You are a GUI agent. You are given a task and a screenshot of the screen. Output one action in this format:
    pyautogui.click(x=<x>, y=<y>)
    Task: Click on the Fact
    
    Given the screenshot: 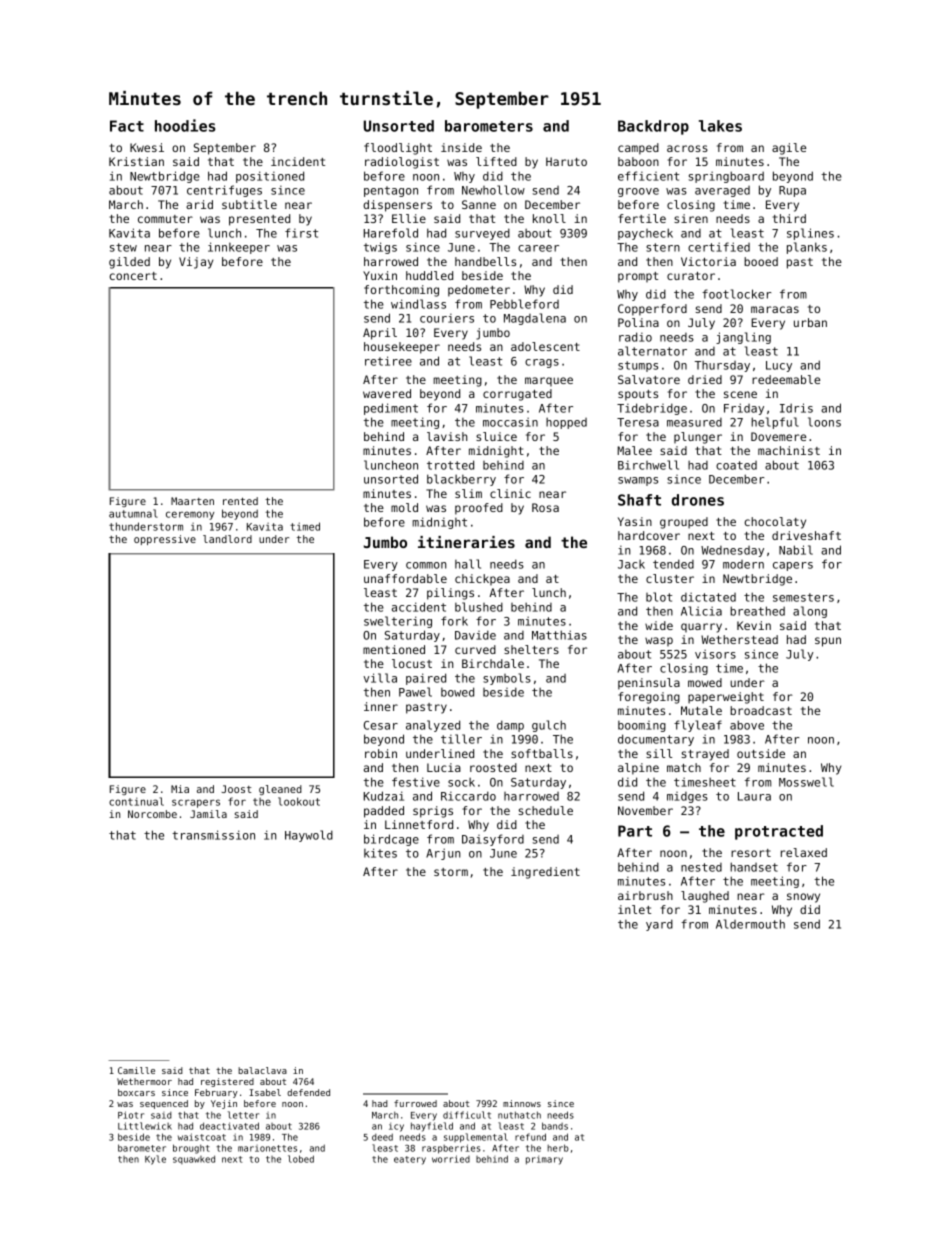 What is the action you would take?
    pyautogui.click(x=127, y=126)
